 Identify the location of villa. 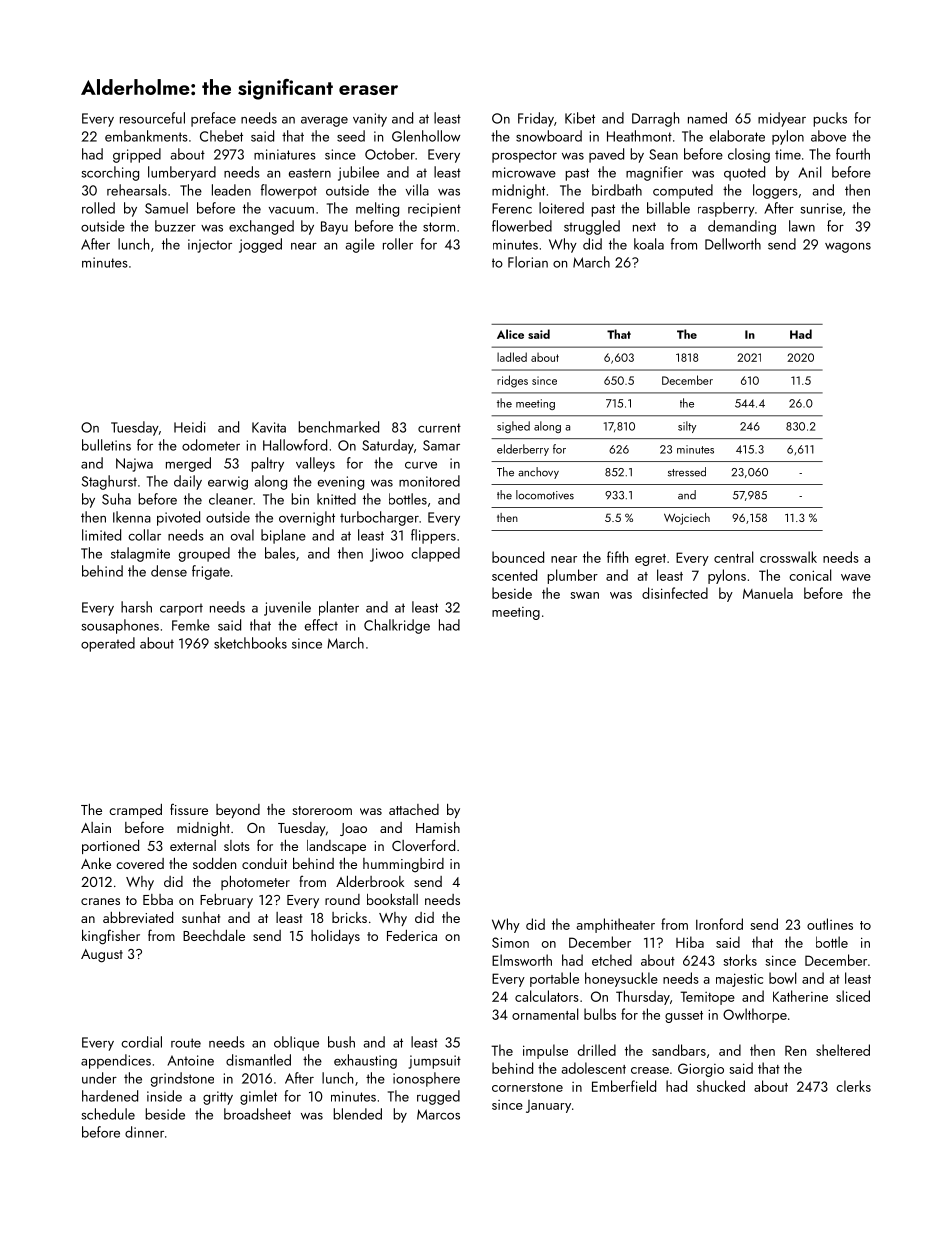
(417, 190).
